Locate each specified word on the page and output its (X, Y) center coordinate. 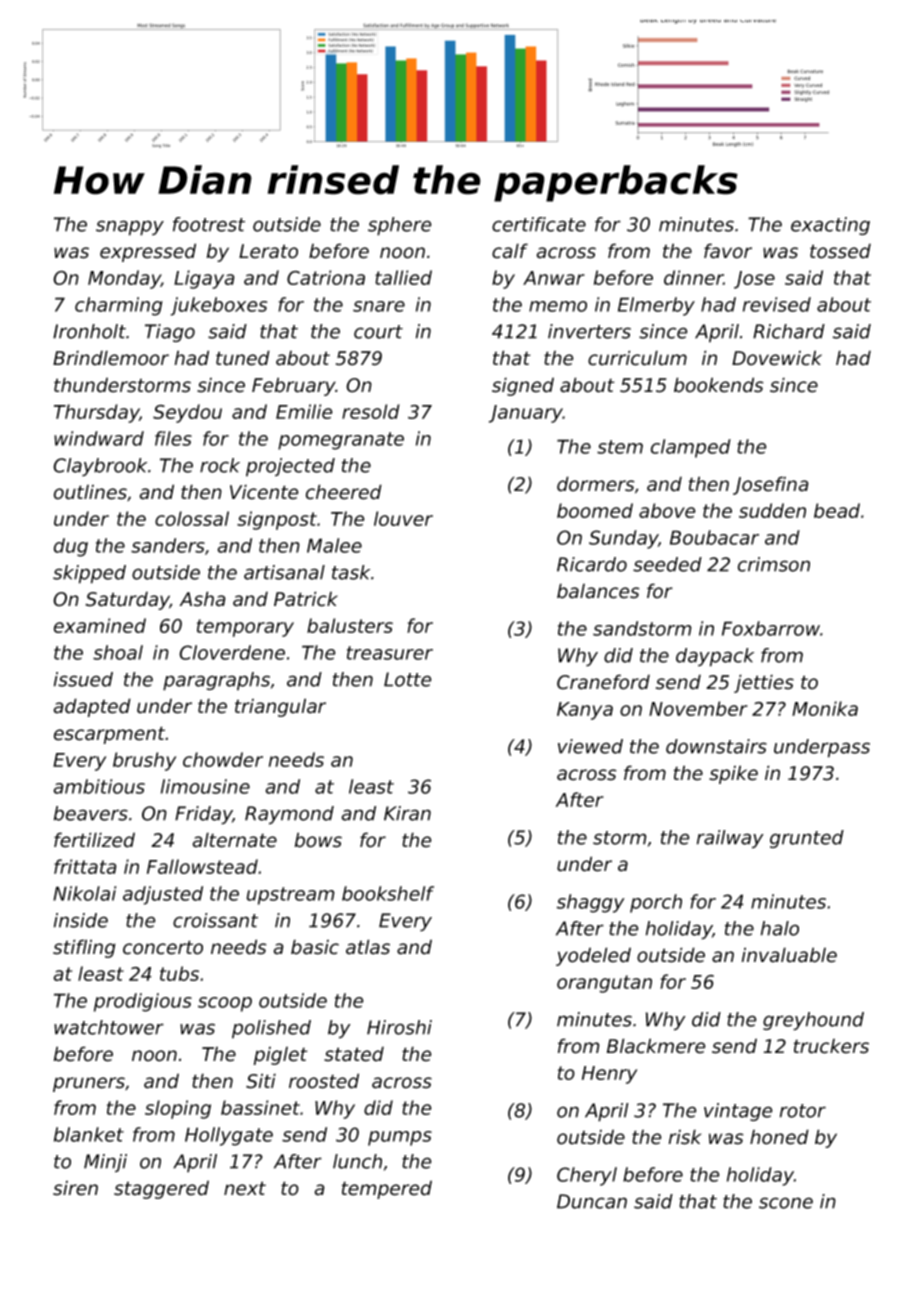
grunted (807, 839)
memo (558, 306)
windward (99, 438)
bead (837, 510)
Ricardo (592, 564)
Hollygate (229, 1136)
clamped (691, 448)
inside (81, 920)
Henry (609, 1075)
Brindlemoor (111, 358)
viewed (590, 746)
